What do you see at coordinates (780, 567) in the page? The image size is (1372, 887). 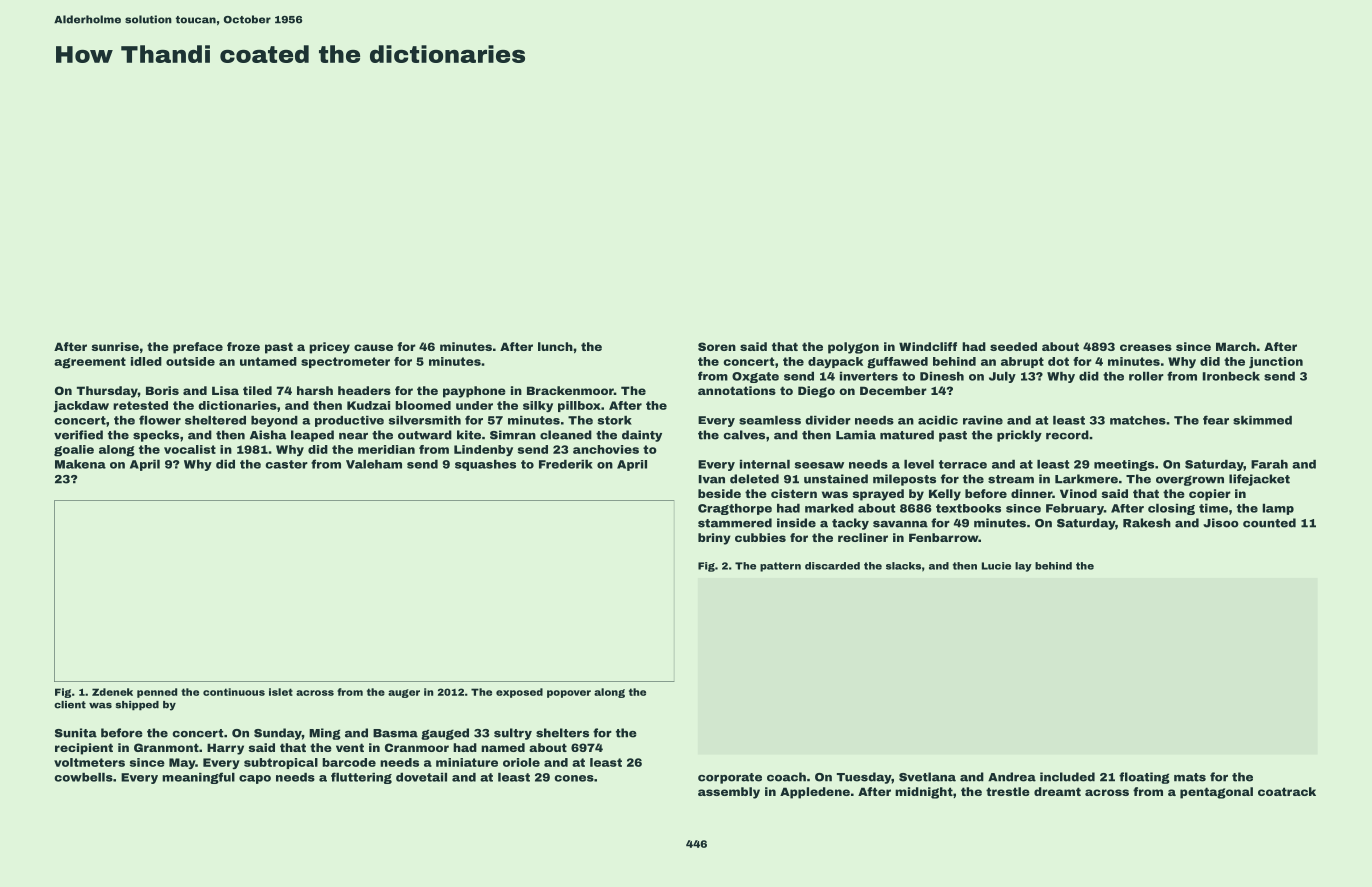 I see `pattern` at bounding box center [780, 567].
